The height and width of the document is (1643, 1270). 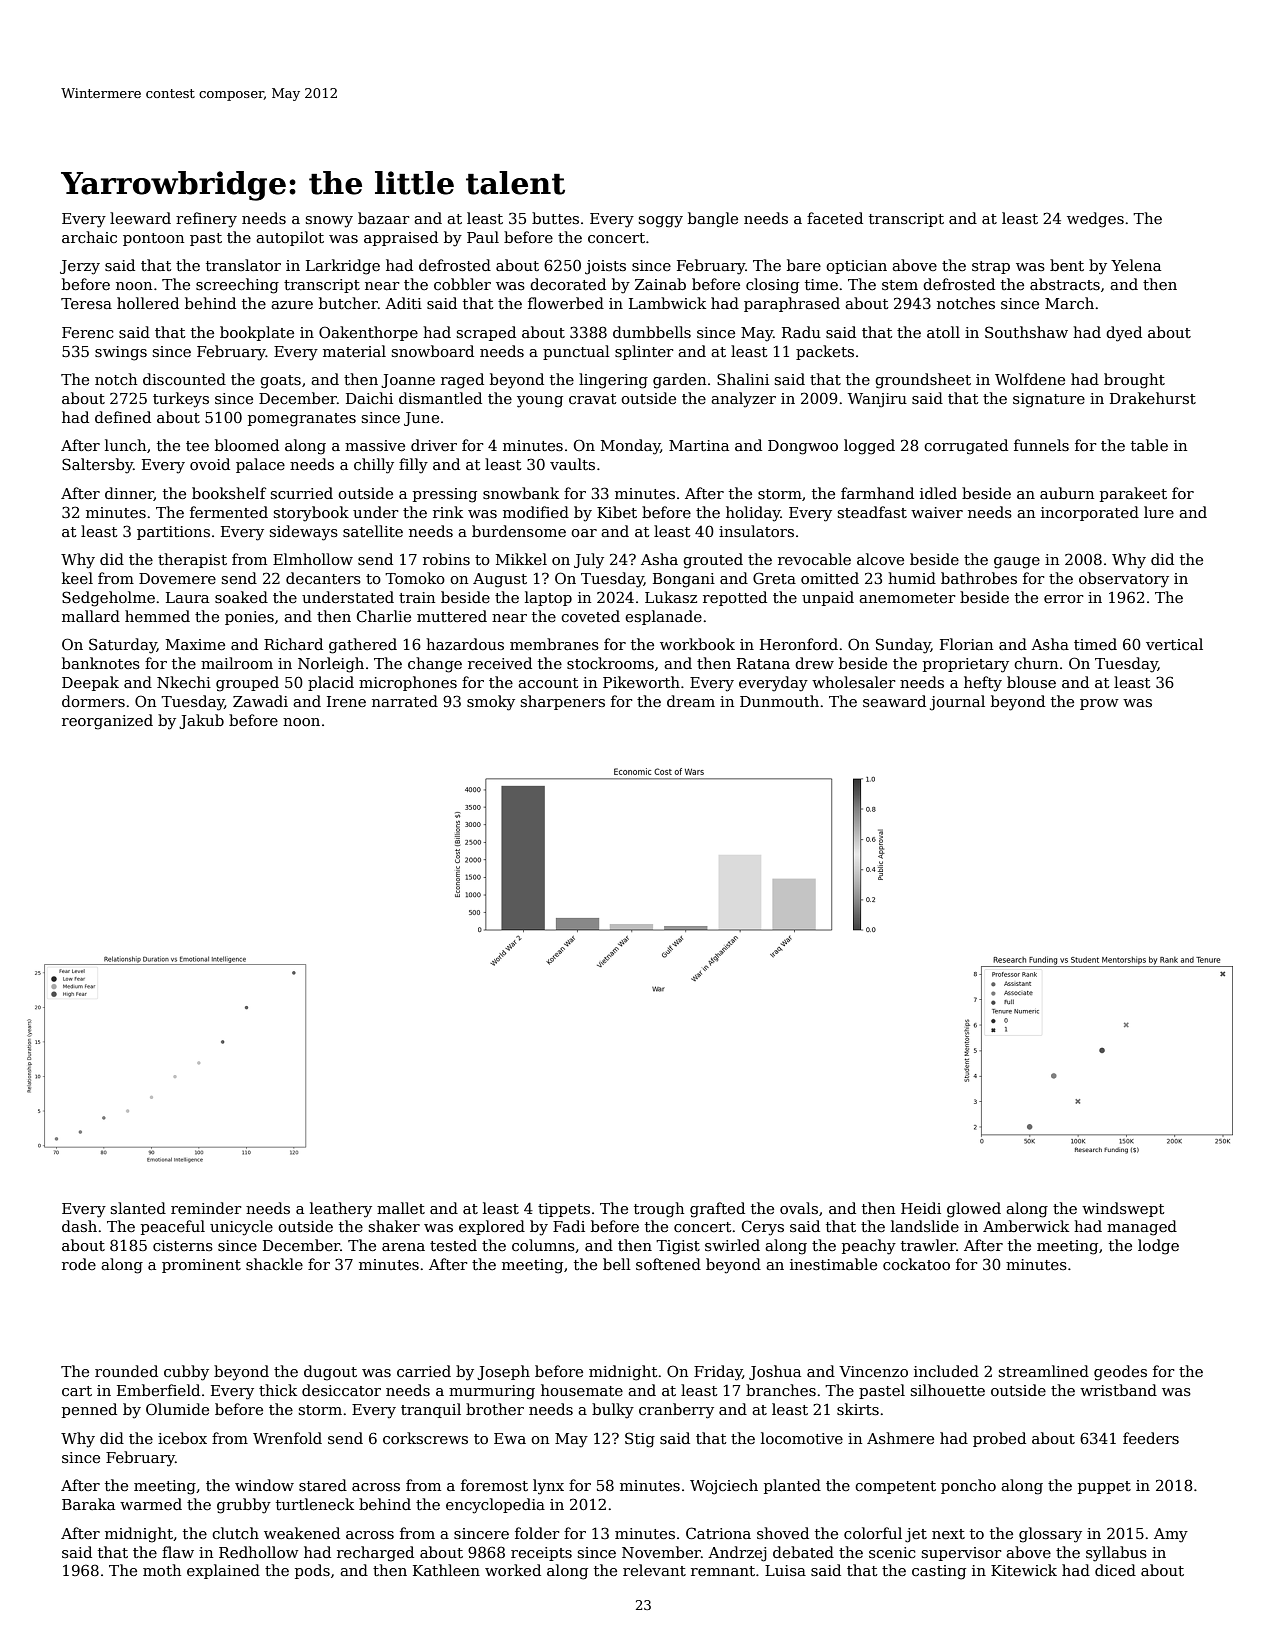 I want to click on journal, so click(x=957, y=703).
